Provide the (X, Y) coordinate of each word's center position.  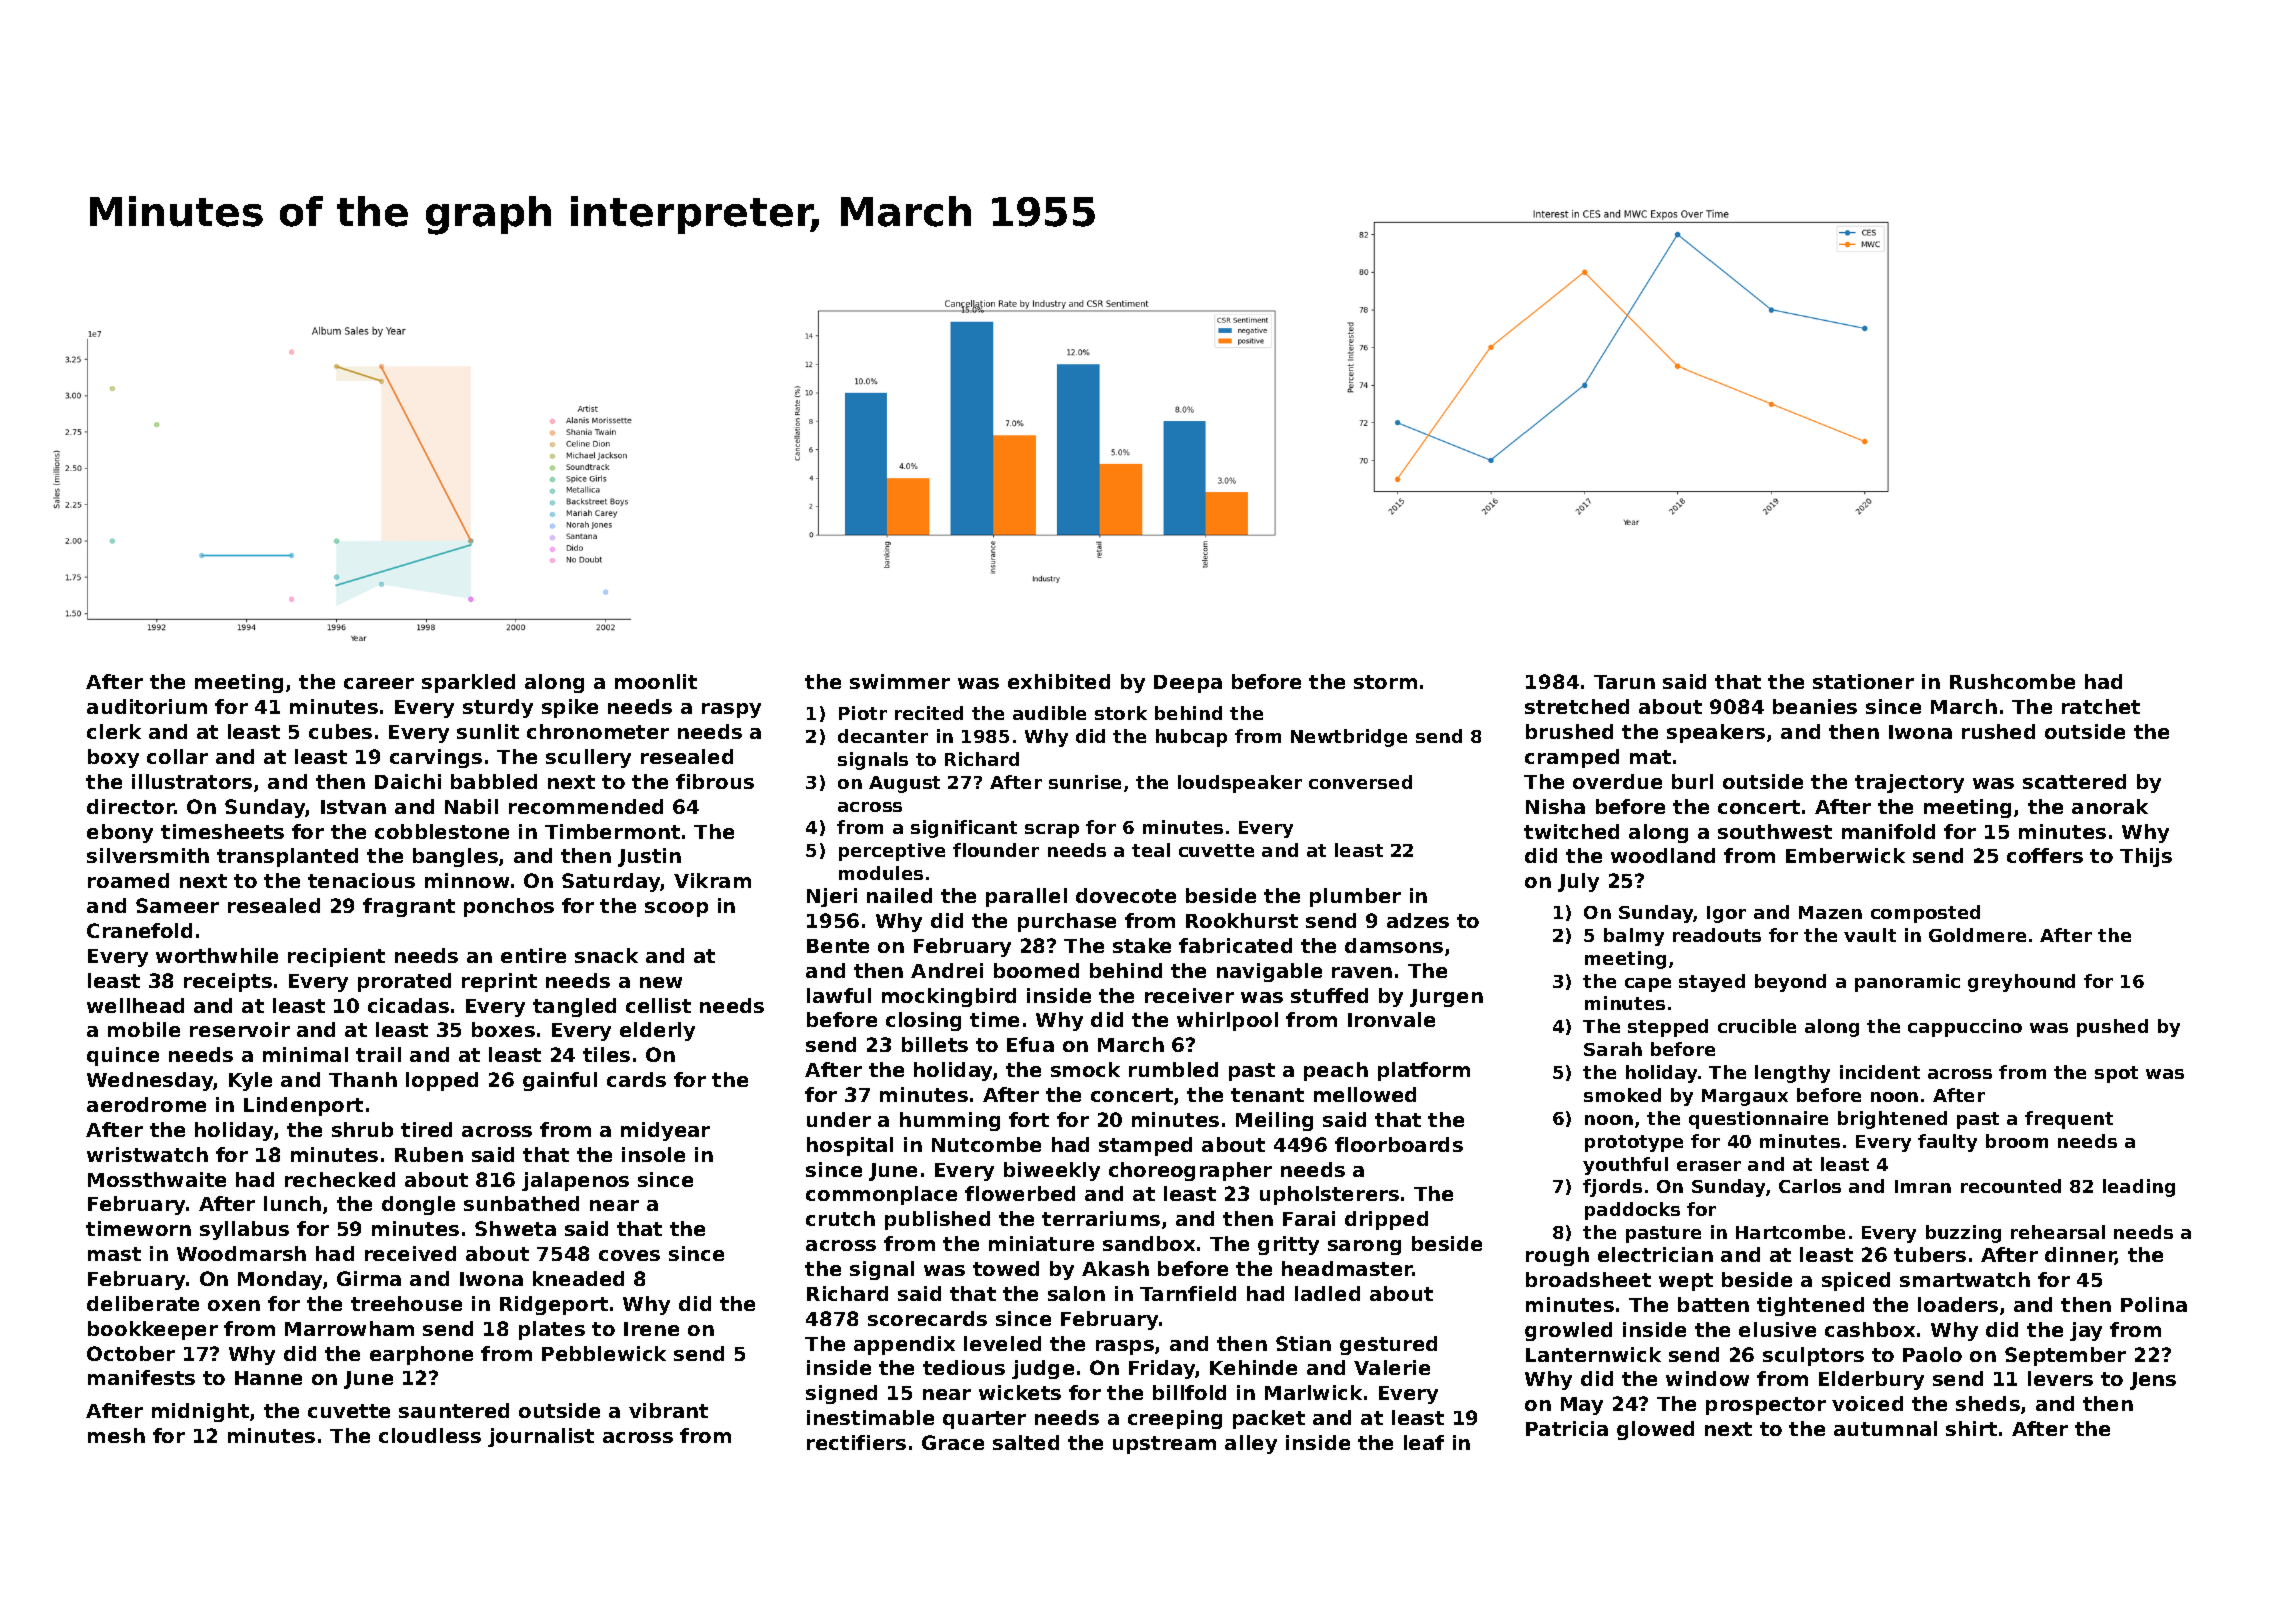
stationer (1863, 681)
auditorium (147, 706)
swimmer (900, 681)
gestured (1388, 1345)
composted (1925, 914)
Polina (2154, 1304)
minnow (467, 880)
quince (123, 1056)
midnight (200, 1412)
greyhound (2021, 983)
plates (552, 1330)
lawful (839, 995)
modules (881, 873)
